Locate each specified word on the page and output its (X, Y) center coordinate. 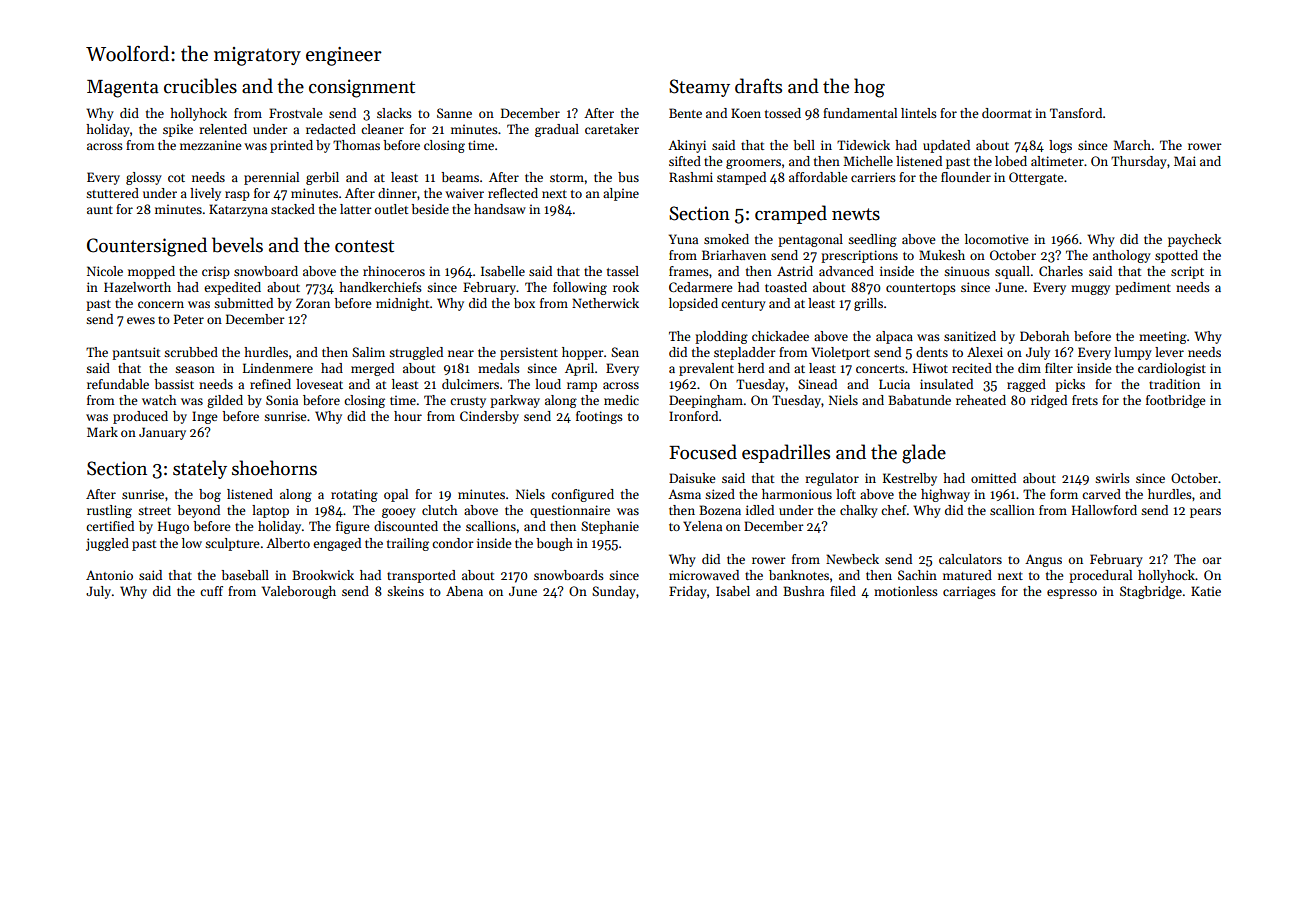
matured (967, 575)
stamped (741, 178)
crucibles (200, 86)
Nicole (105, 271)
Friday (688, 592)
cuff (211, 591)
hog (869, 88)
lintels (919, 113)
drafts (758, 86)
